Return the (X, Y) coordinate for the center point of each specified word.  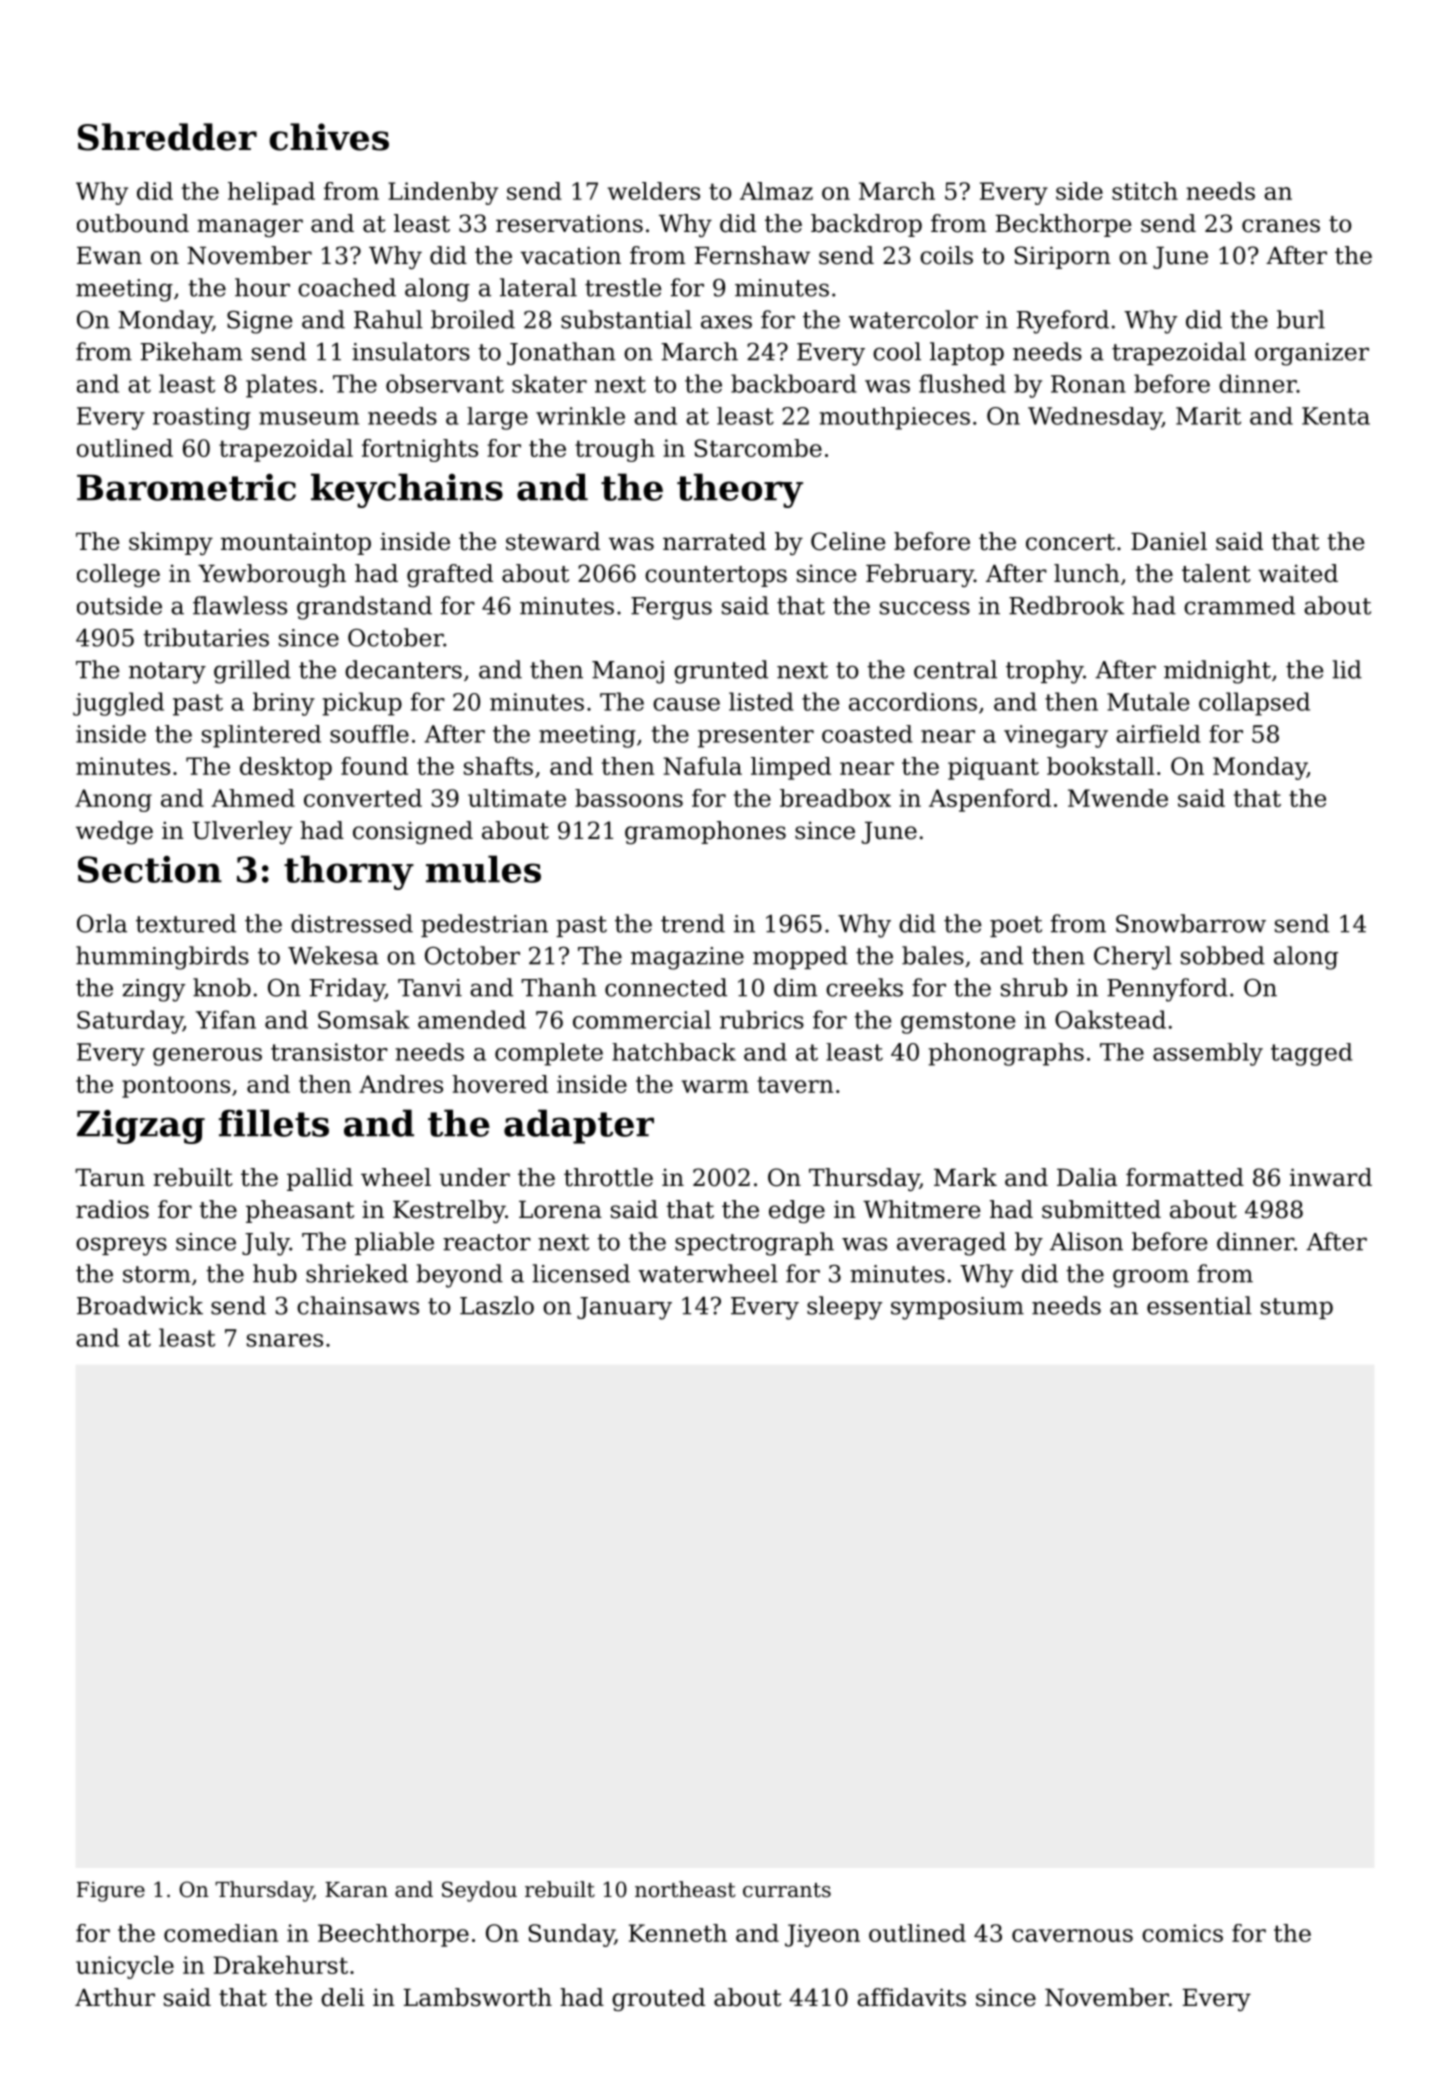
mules (483, 869)
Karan (356, 1890)
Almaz (776, 191)
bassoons (629, 798)
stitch (1145, 191)
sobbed (1223, 955)
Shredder (167, 137)
